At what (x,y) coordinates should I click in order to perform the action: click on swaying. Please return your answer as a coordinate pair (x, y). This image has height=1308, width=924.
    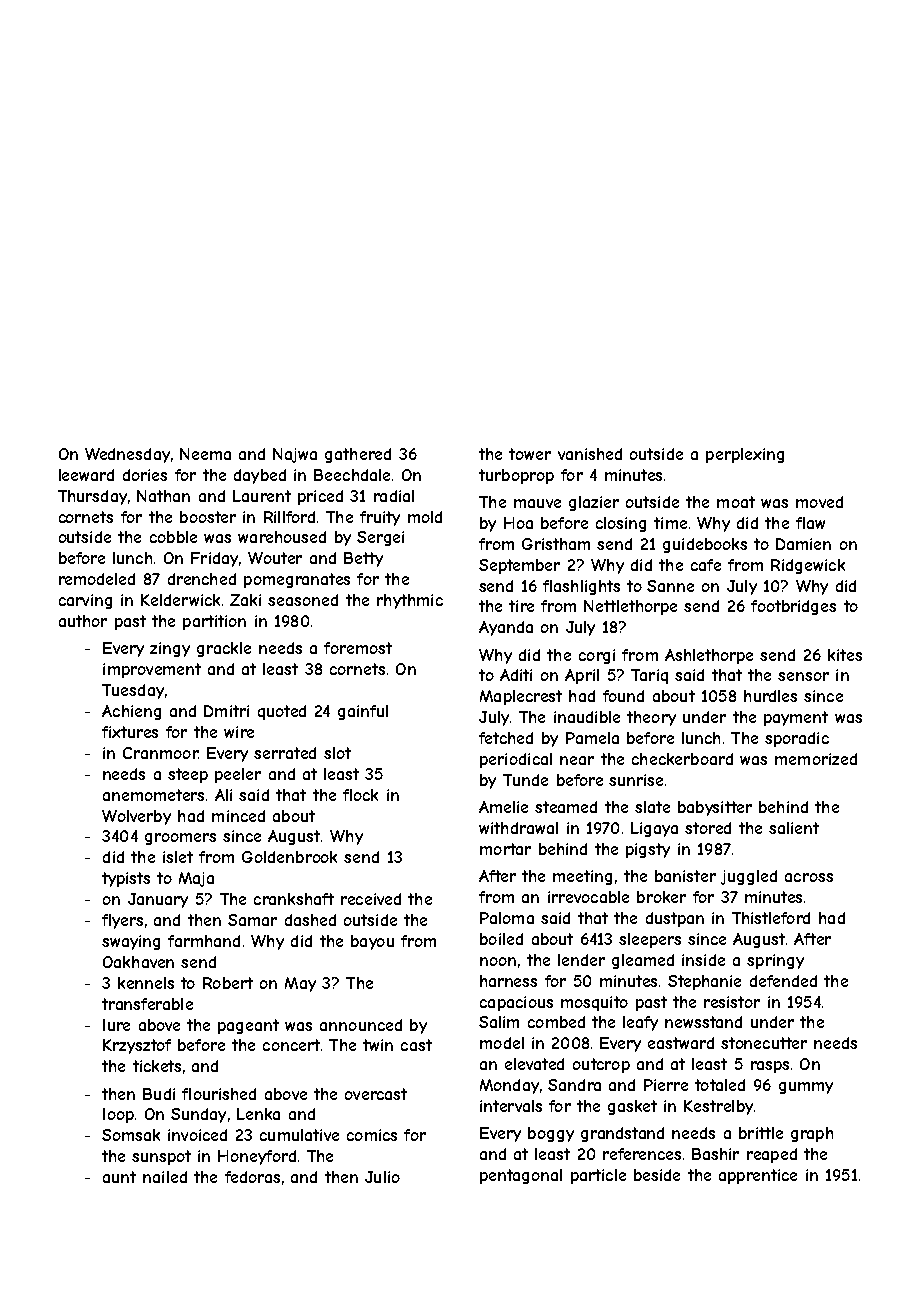
    Looking at the image, I should click on (131, 942).
